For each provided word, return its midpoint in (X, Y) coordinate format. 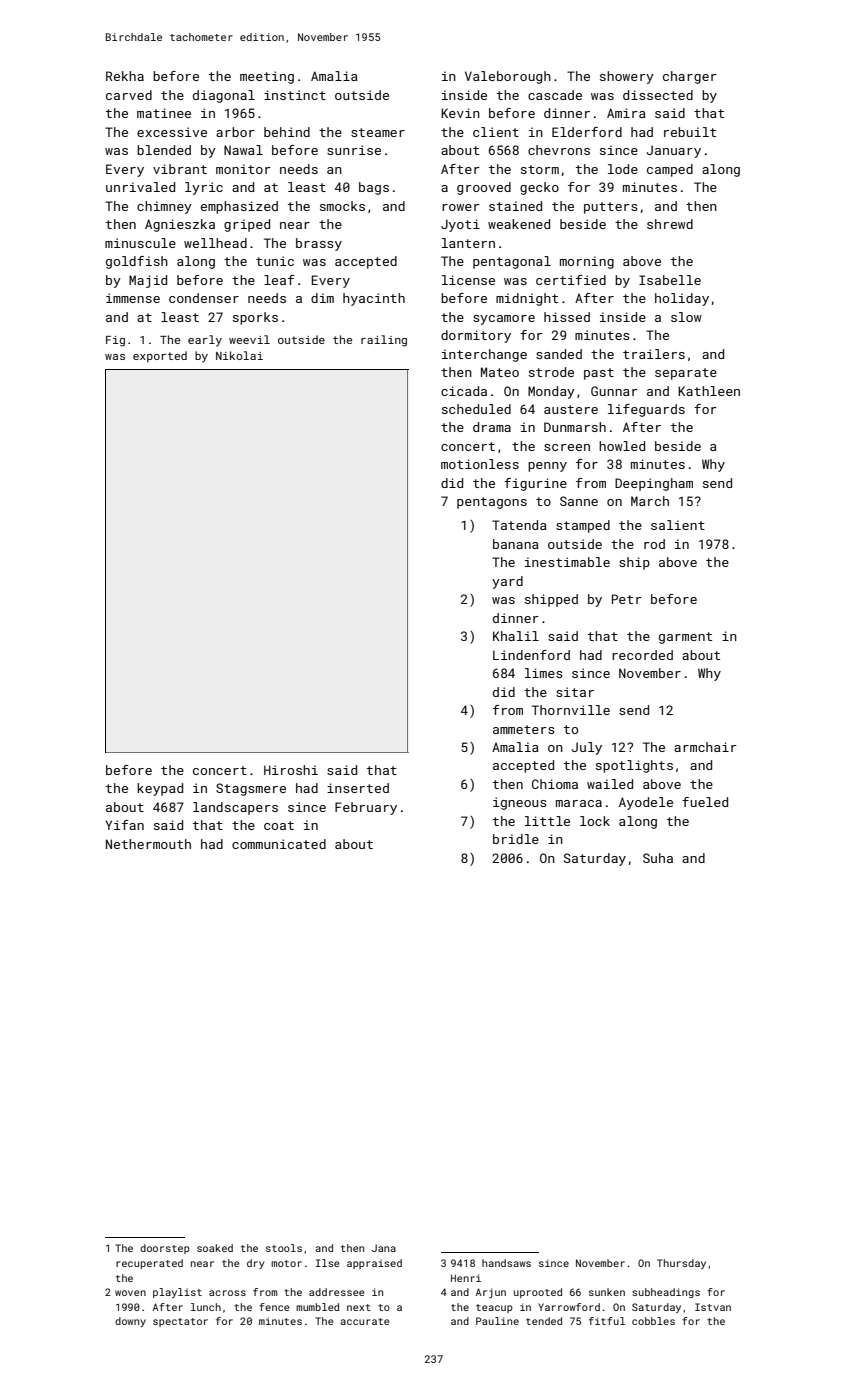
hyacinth (374, 299)
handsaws (506, 1263)
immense (133, 298)
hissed (567, 317)
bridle (516, 839)
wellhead (215, 243)
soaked (215, 1248)
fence (274, 1307)
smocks (342, 206)
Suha (658, 858)
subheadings (666, 1293)
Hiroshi (291, 770)
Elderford (587, 132)
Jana (384, 1248)
